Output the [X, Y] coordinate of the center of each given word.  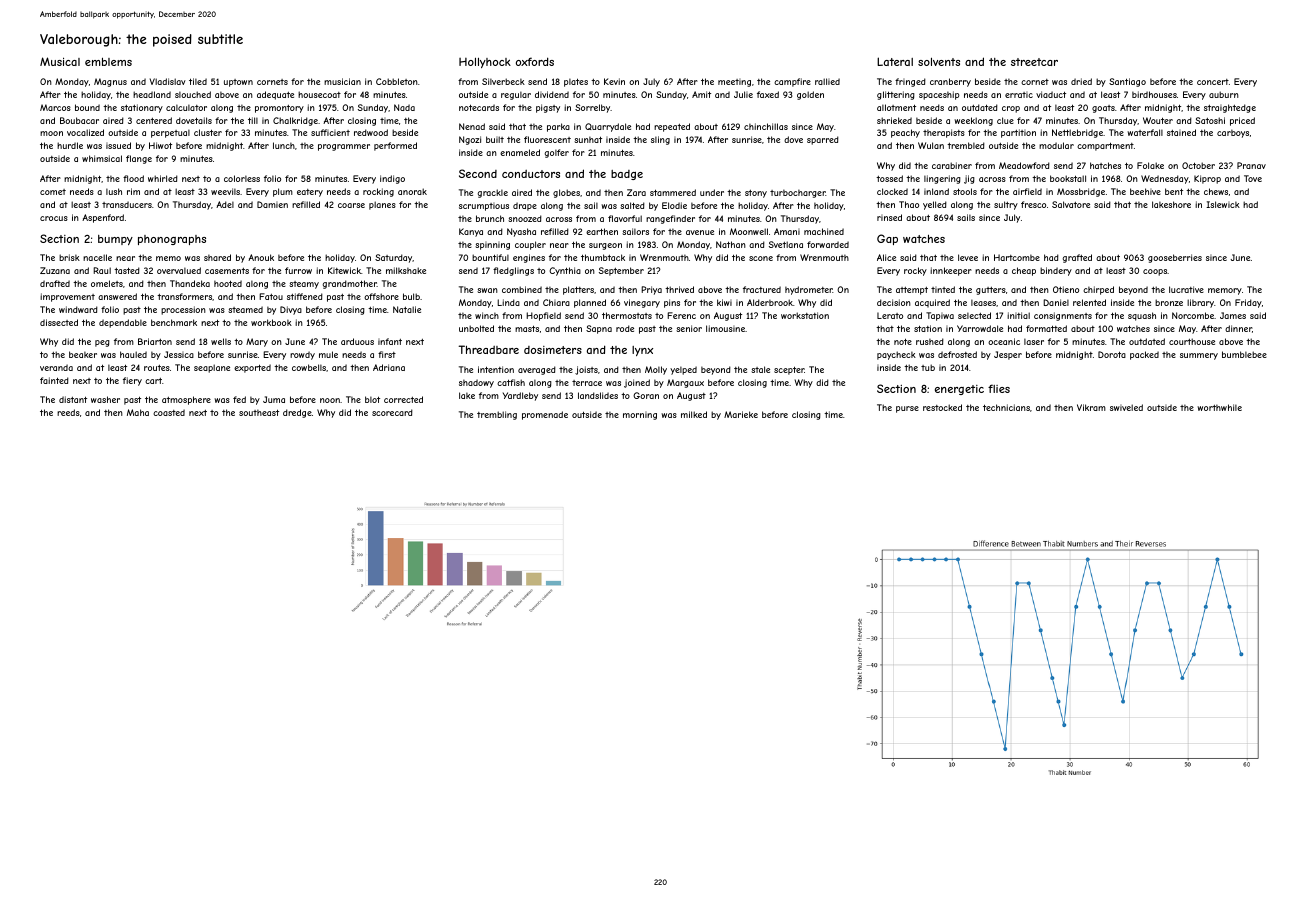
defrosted [957, 354]
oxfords [535, 61]
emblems [108, 62]
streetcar [1034, 62]
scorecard [392, 412]
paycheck [896, 355]
